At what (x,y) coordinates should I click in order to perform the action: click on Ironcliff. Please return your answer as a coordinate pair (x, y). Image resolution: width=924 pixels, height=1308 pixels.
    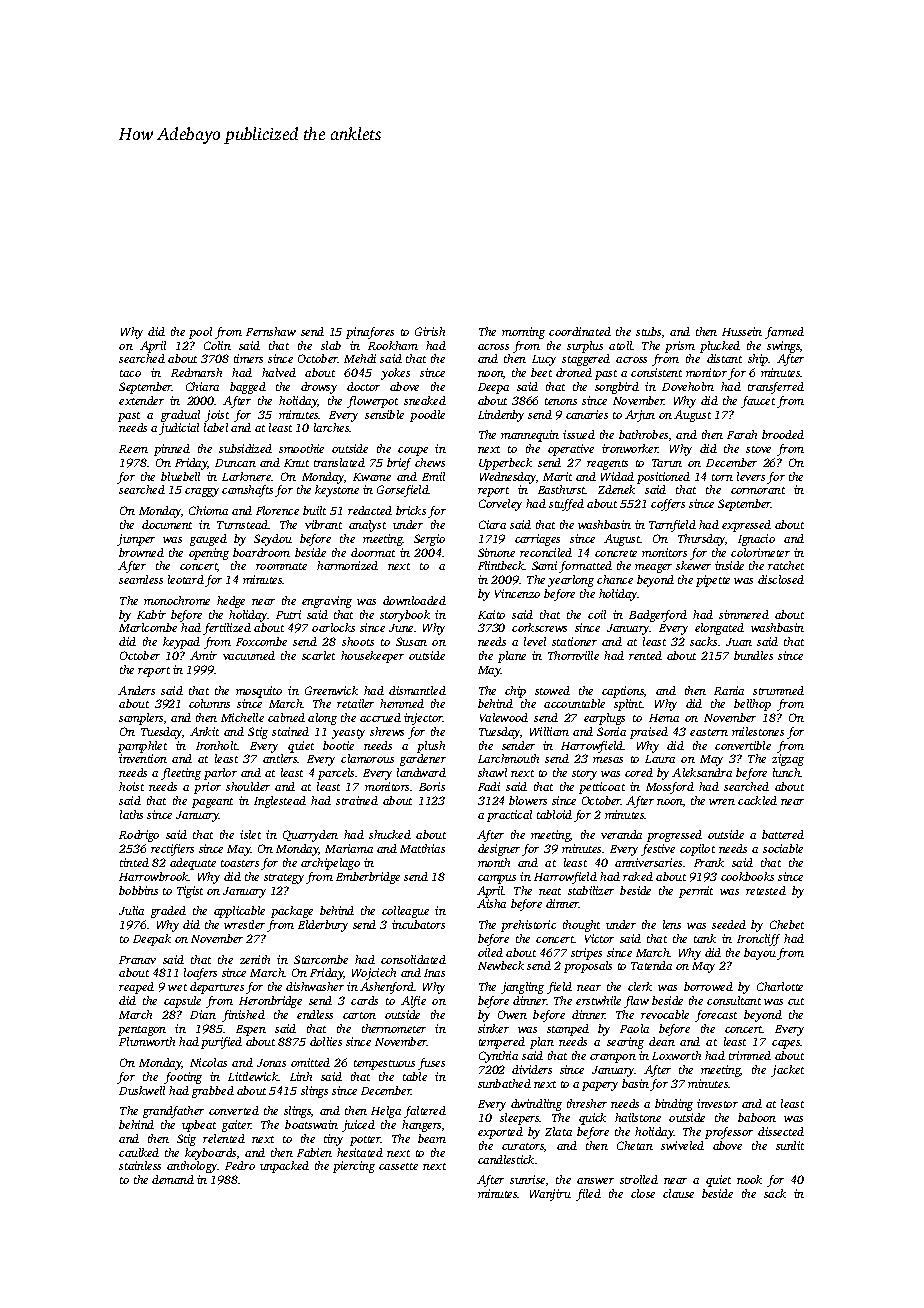
    Looking at the image, I should click on (758, 940).
